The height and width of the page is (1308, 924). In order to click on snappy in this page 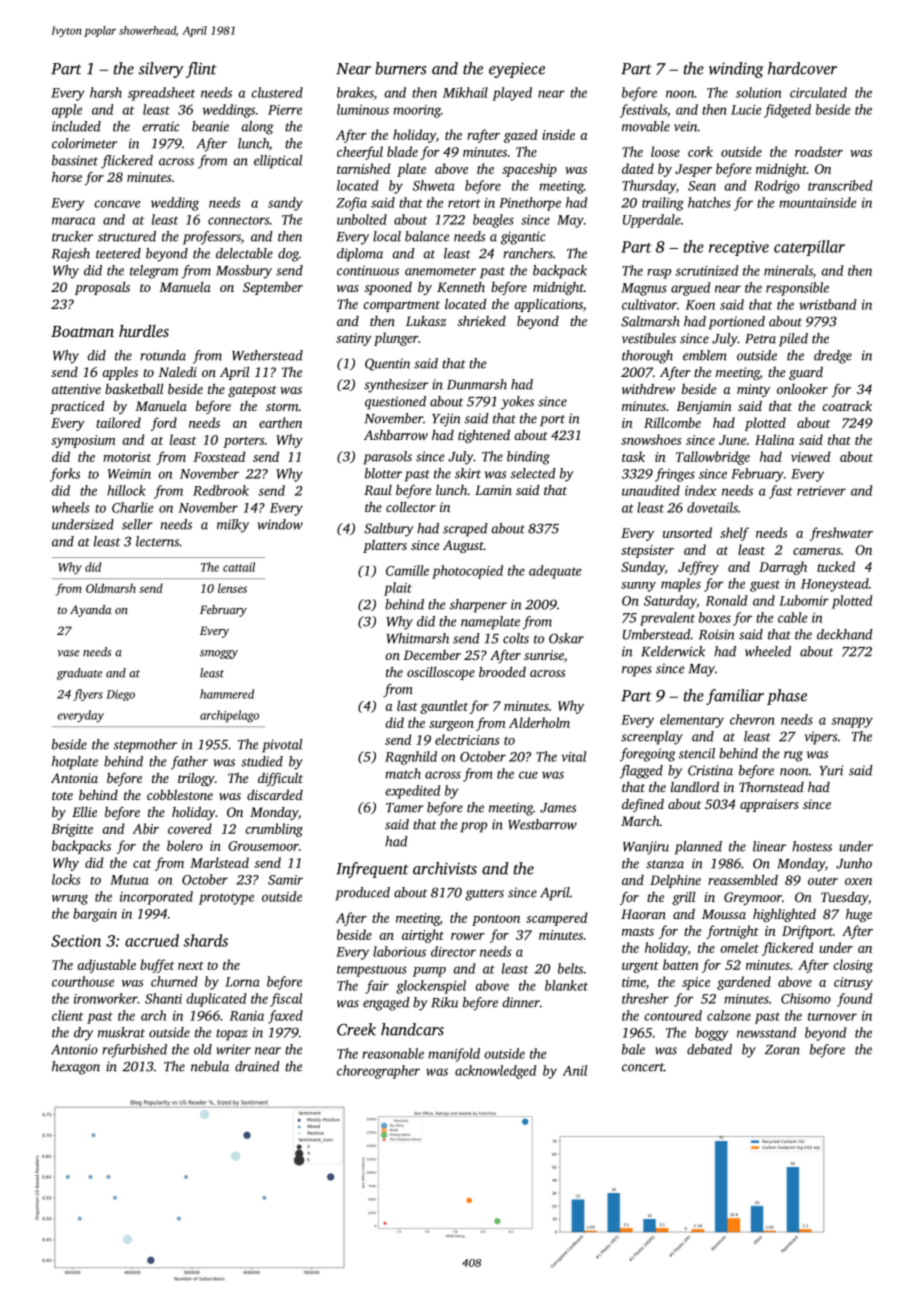, I will do `click(852, 722)`.
